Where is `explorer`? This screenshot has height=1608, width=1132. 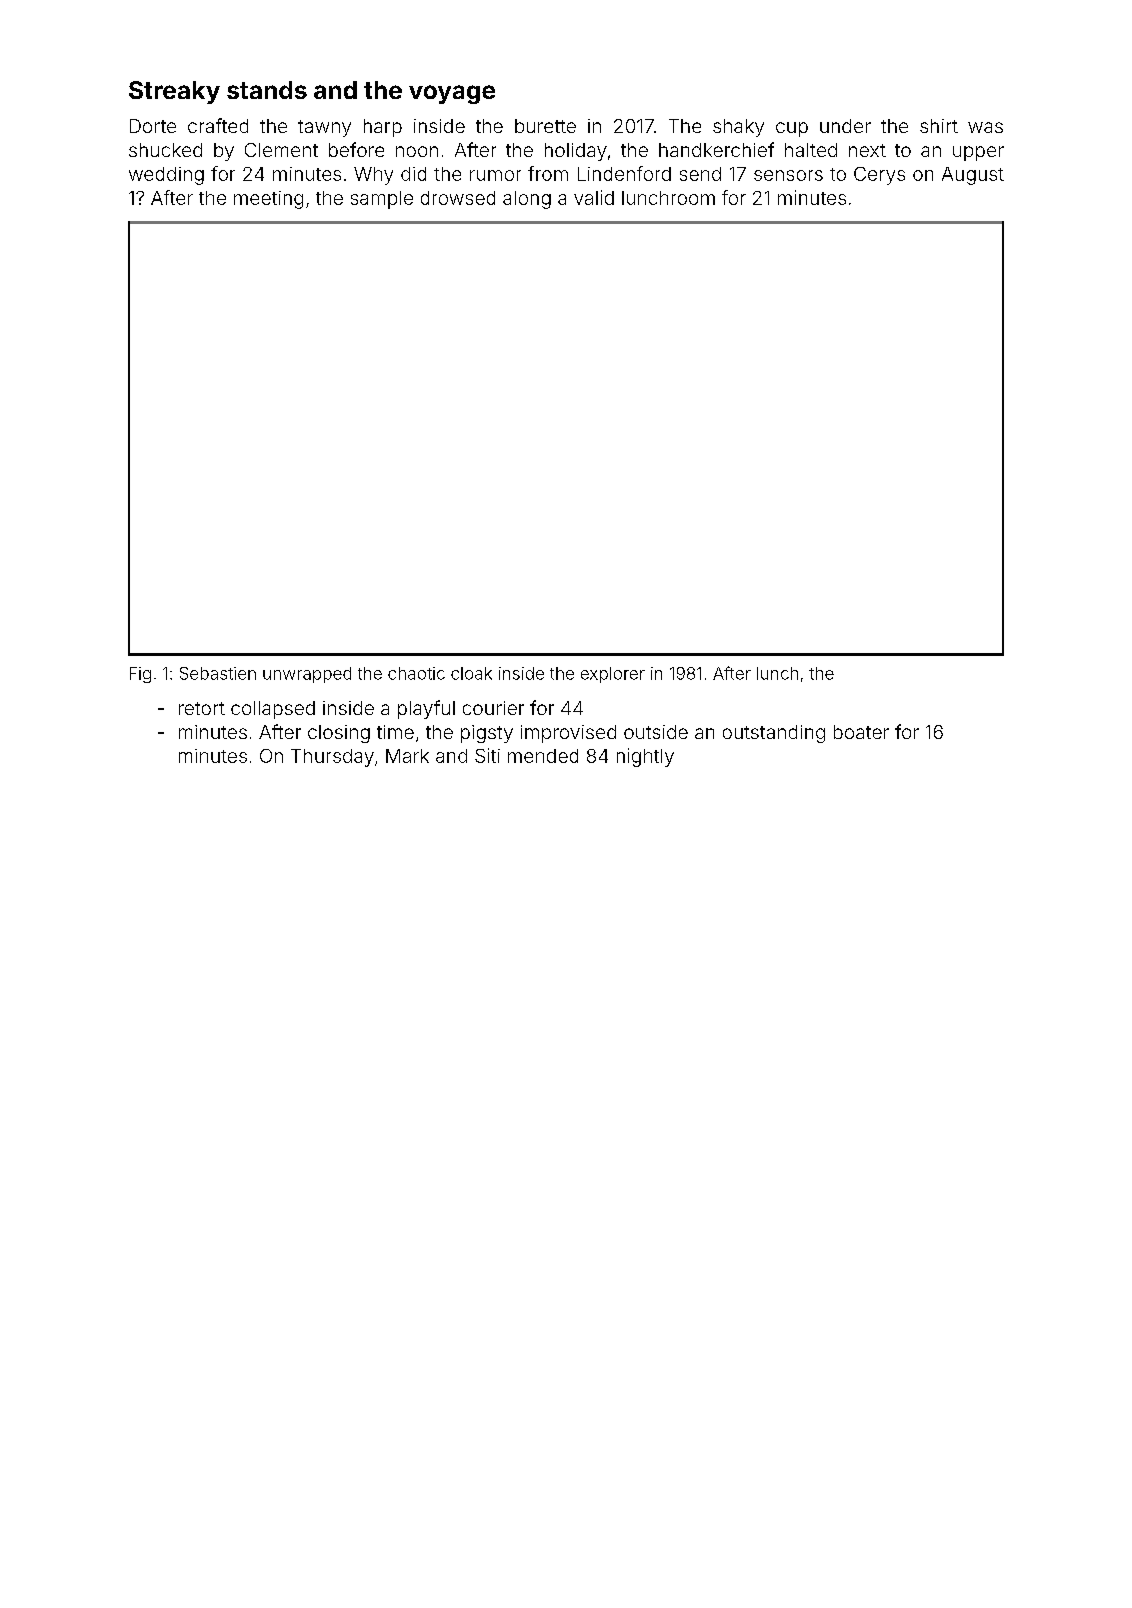
explorer is located at coordinates (613, 675).
